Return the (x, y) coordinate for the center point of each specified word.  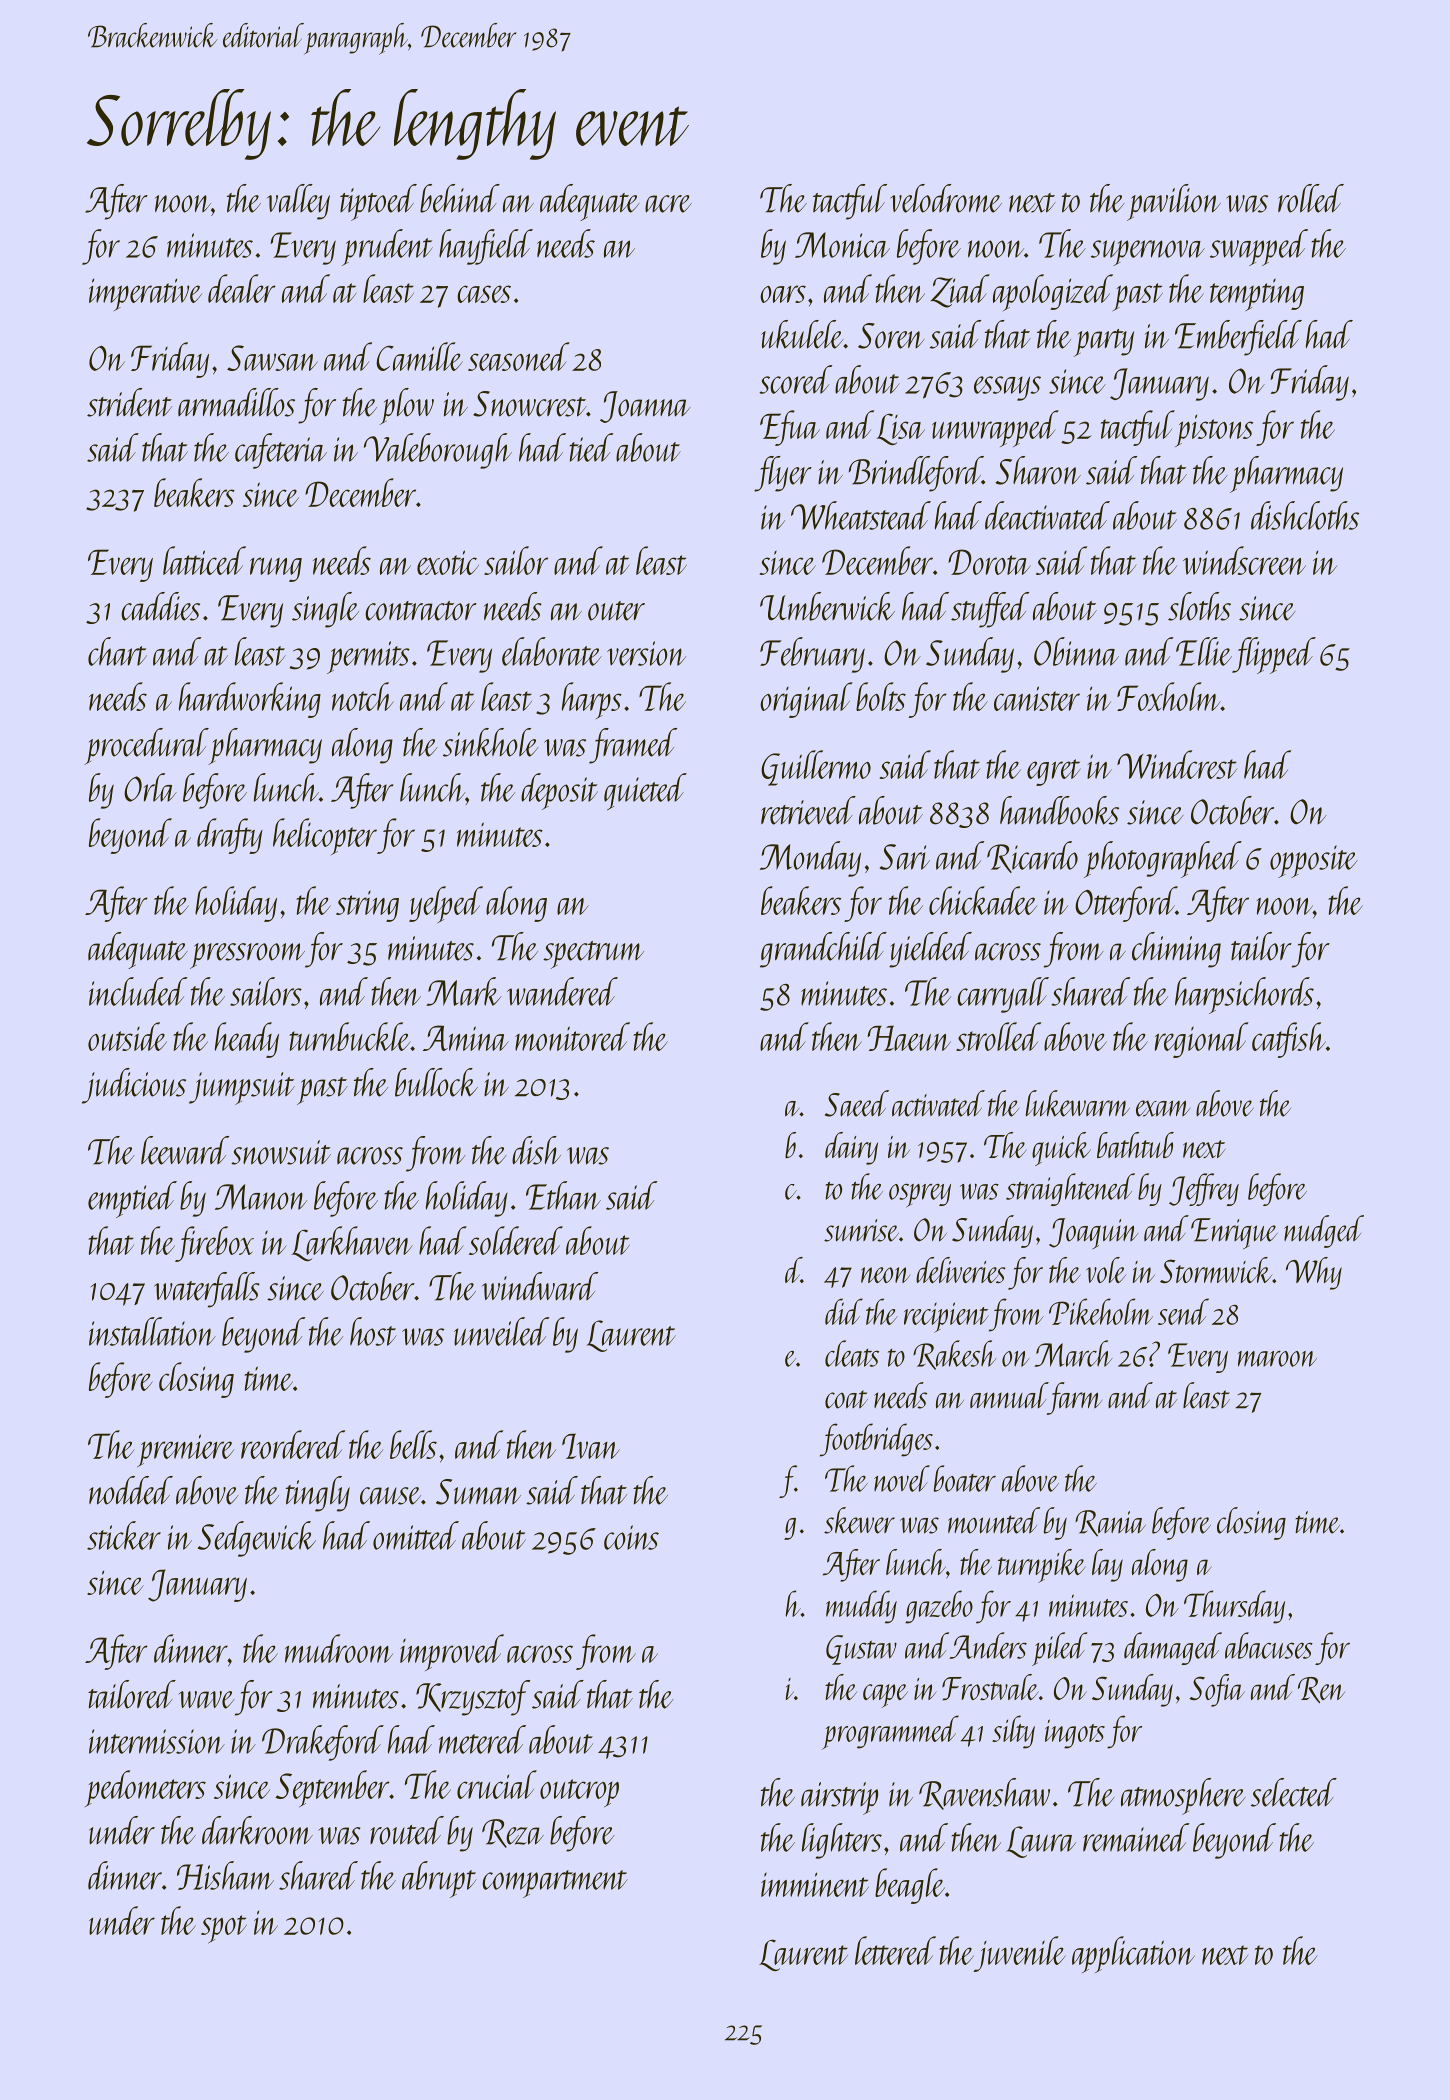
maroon (1277, 1358)
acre (668, 204)
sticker (124, 1535)
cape (885, 1696)
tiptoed (378, 202)
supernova (1148, 253)
